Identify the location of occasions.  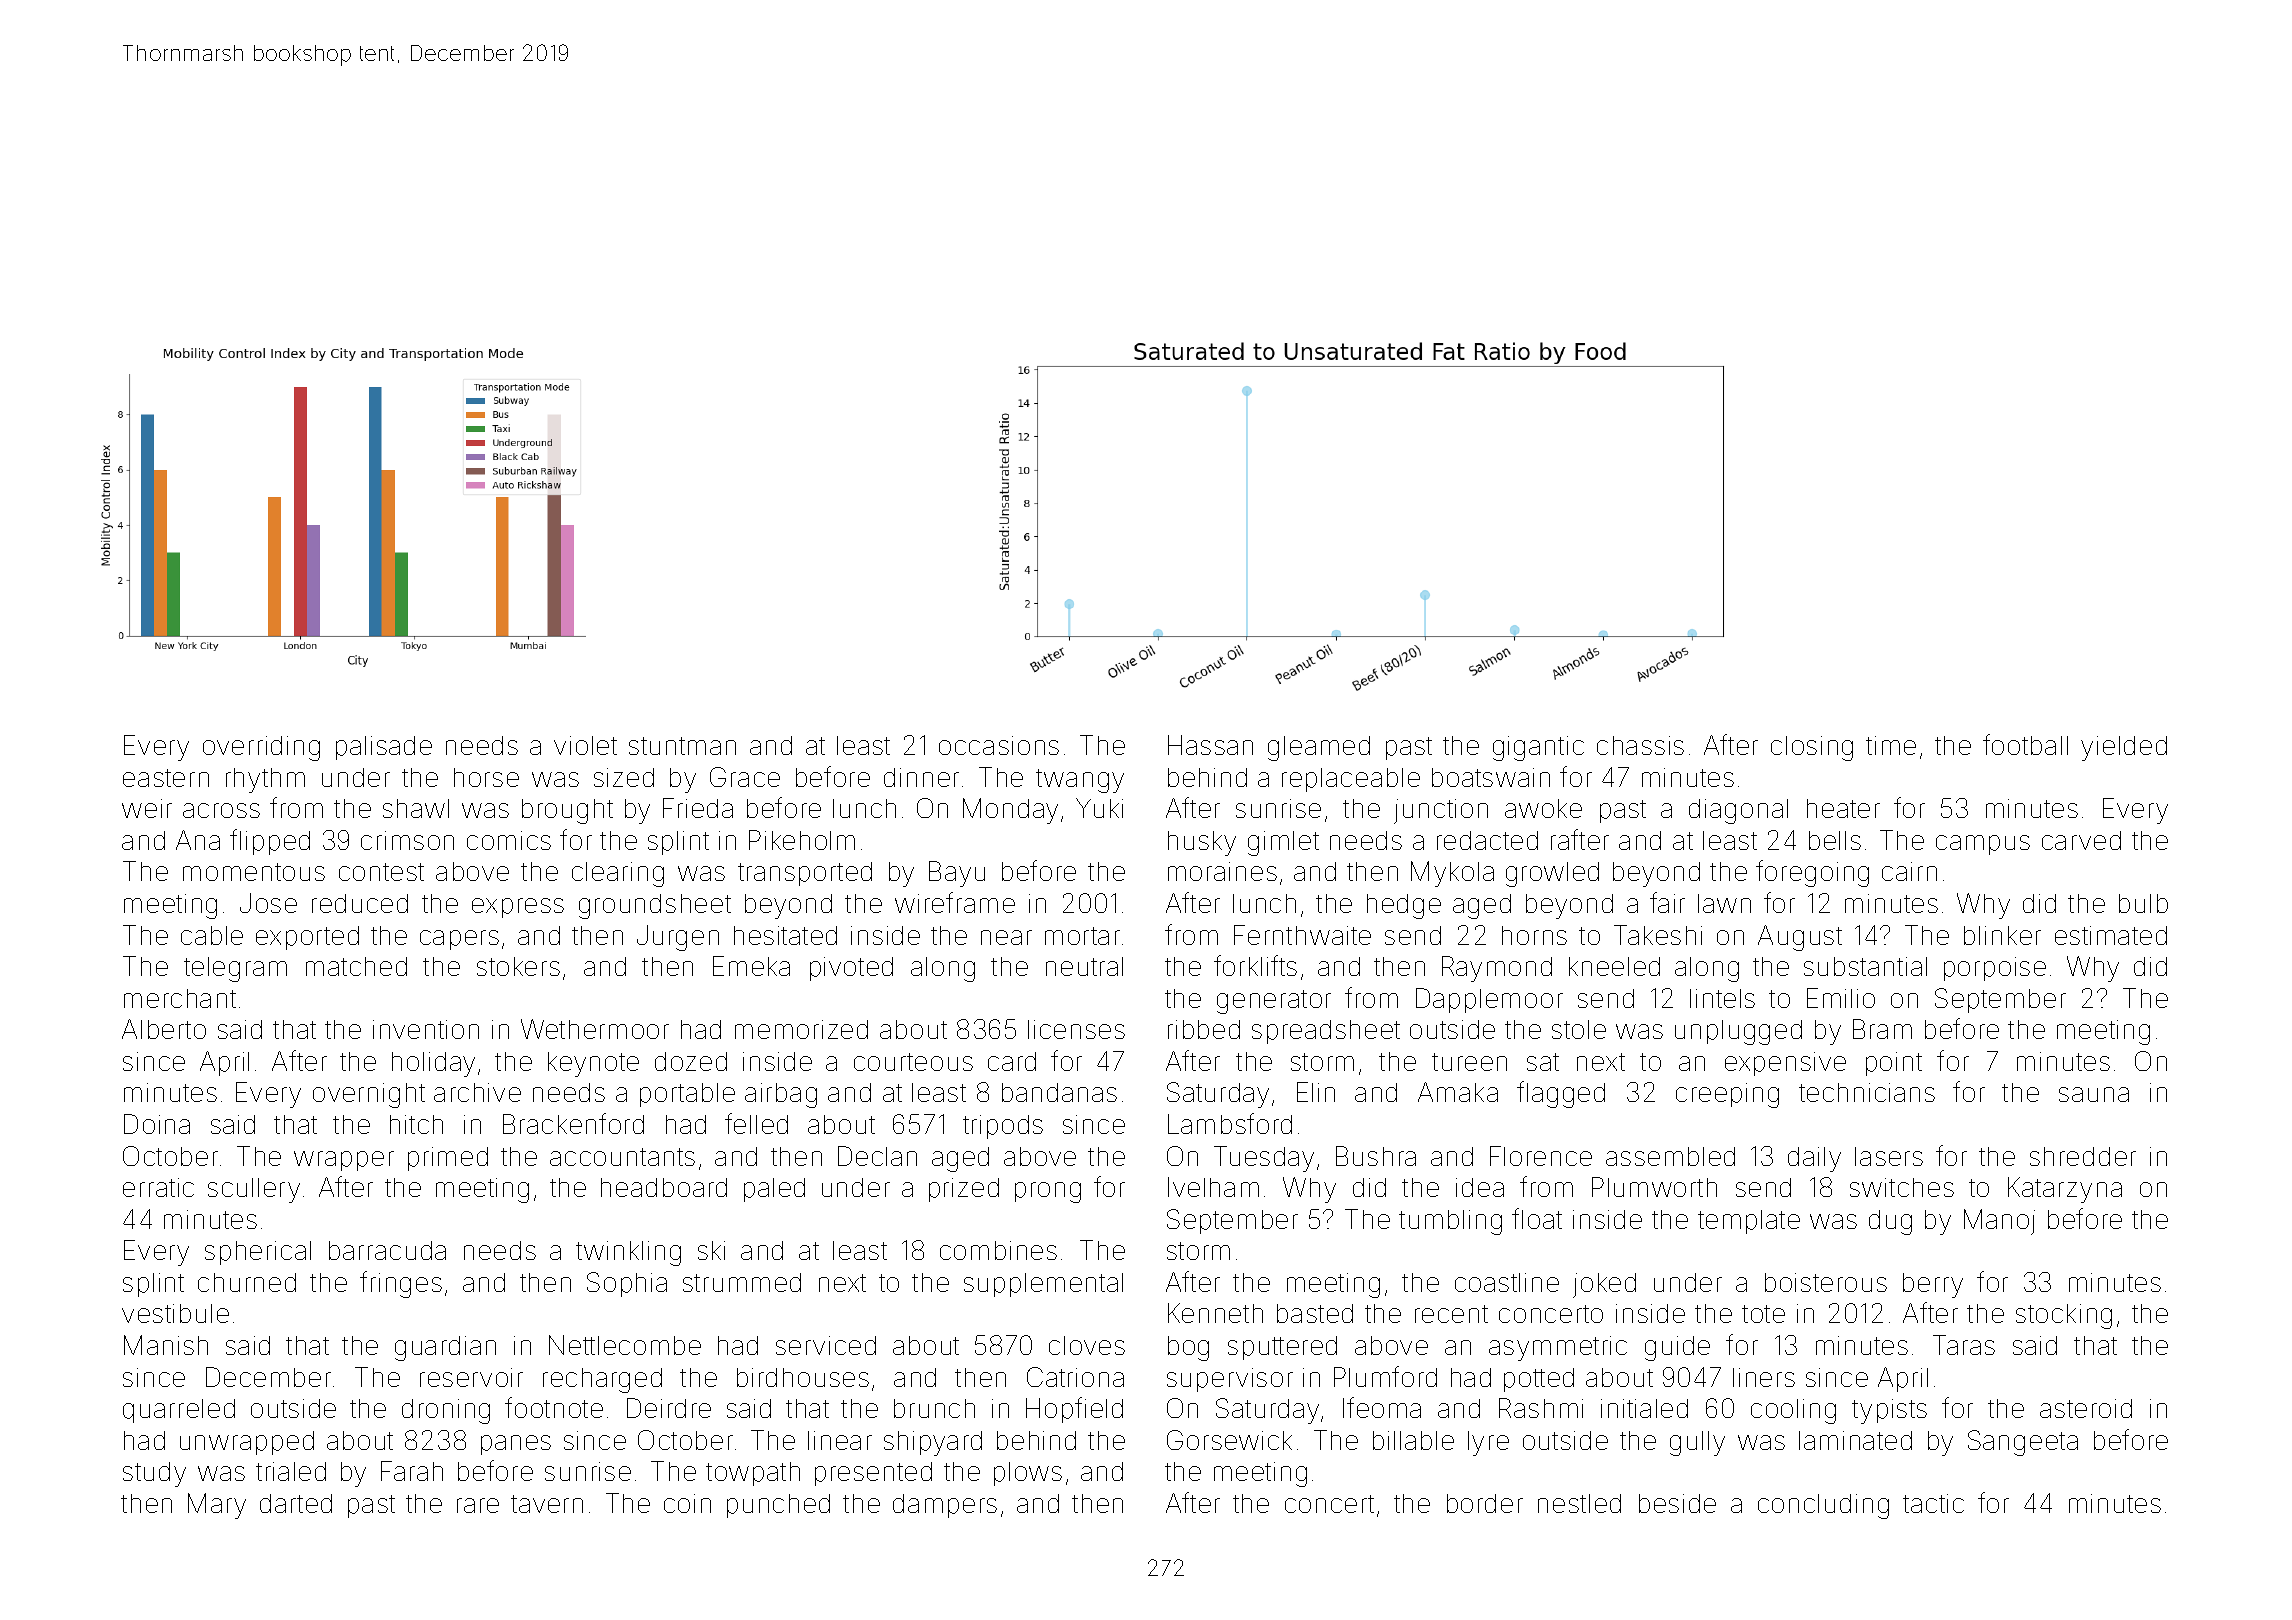
(999, 745).
